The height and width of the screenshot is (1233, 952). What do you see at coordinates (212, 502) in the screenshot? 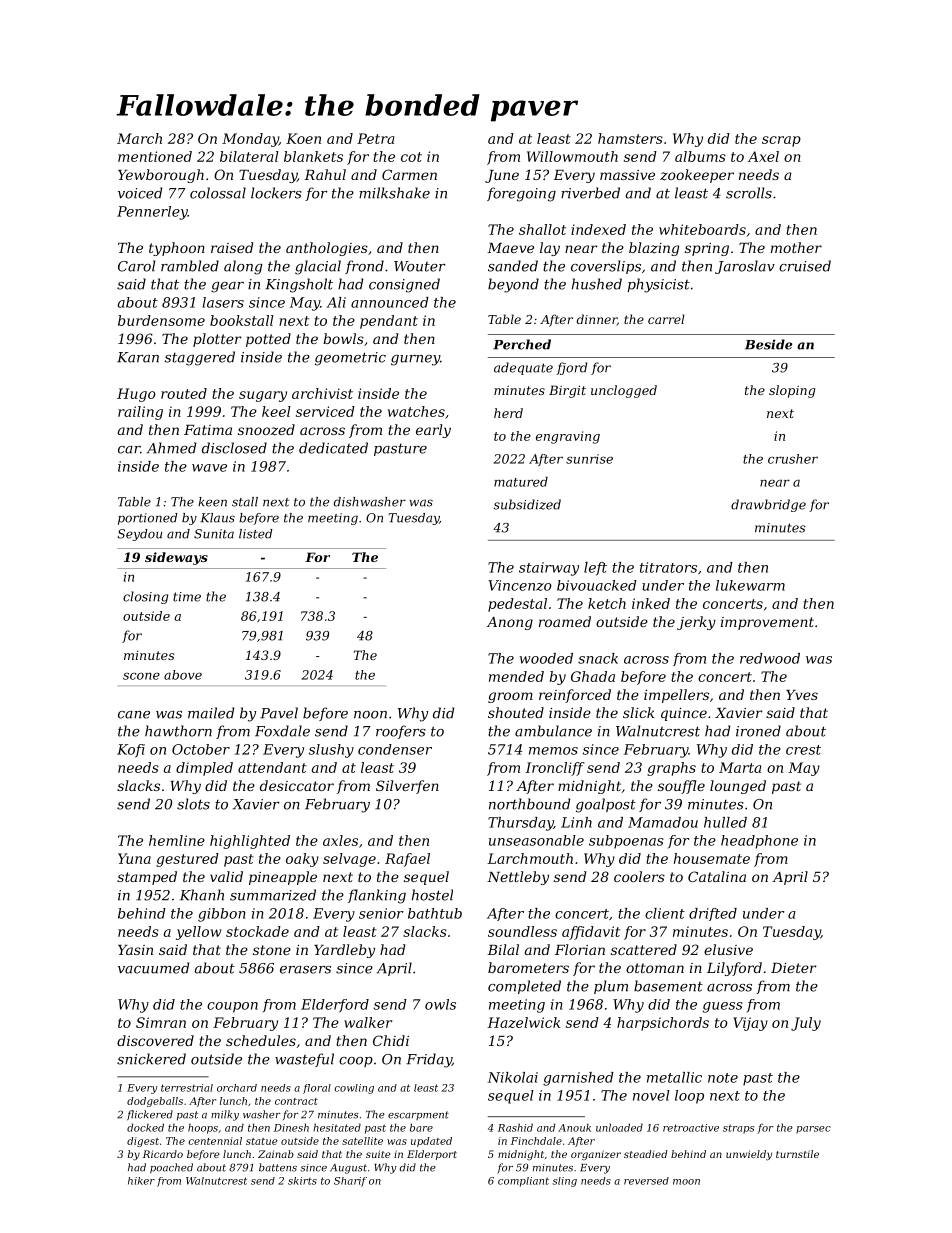
I see `keen` at bounding box center [212, 502].
